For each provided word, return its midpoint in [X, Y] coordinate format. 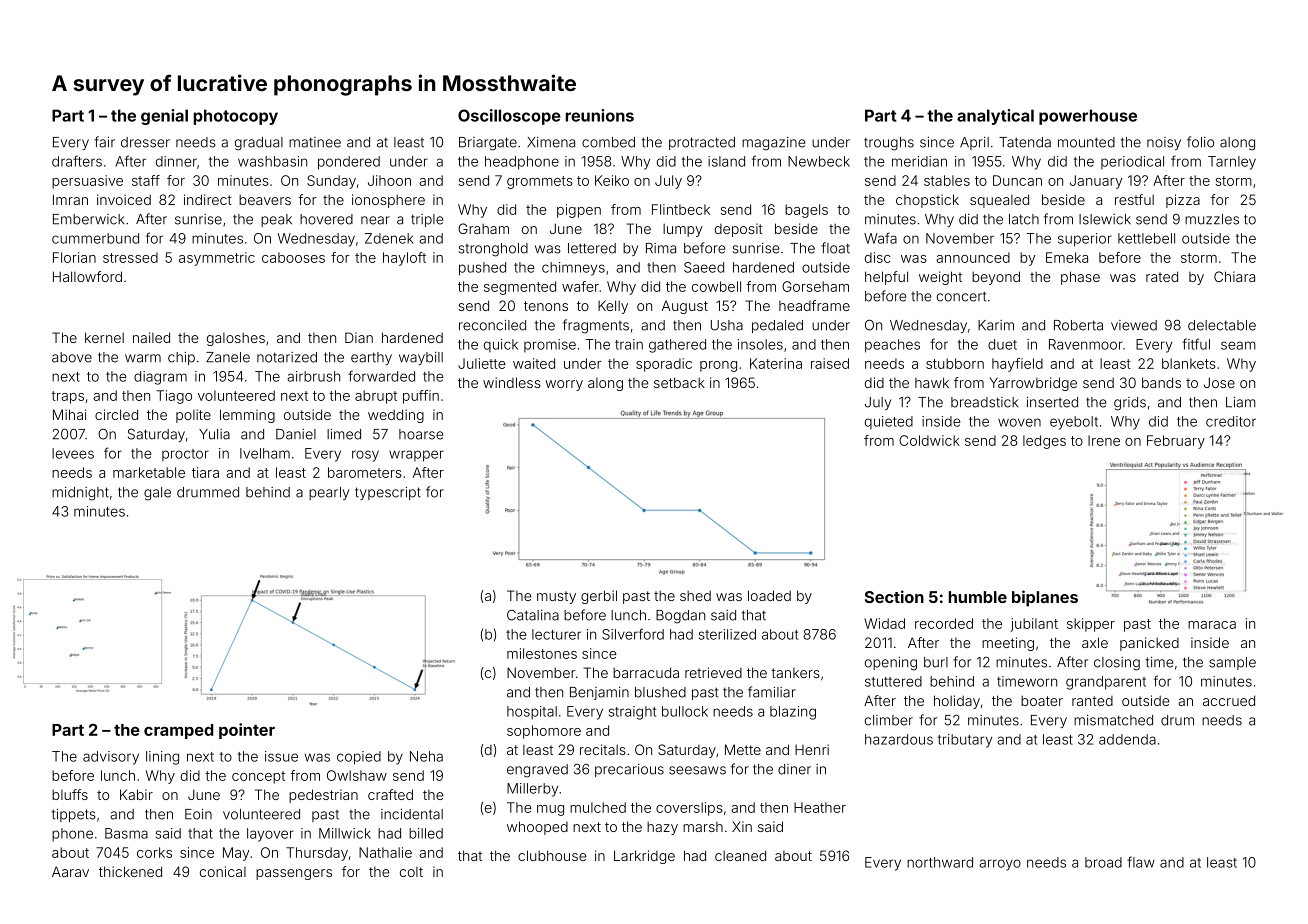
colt [411, 872]
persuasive [87, 182]
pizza [1183, 201]
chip [181, 358]
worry [564, 385]
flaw [1141, 862]
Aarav [70, 871]
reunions [600, 115]
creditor [1231, 421]
